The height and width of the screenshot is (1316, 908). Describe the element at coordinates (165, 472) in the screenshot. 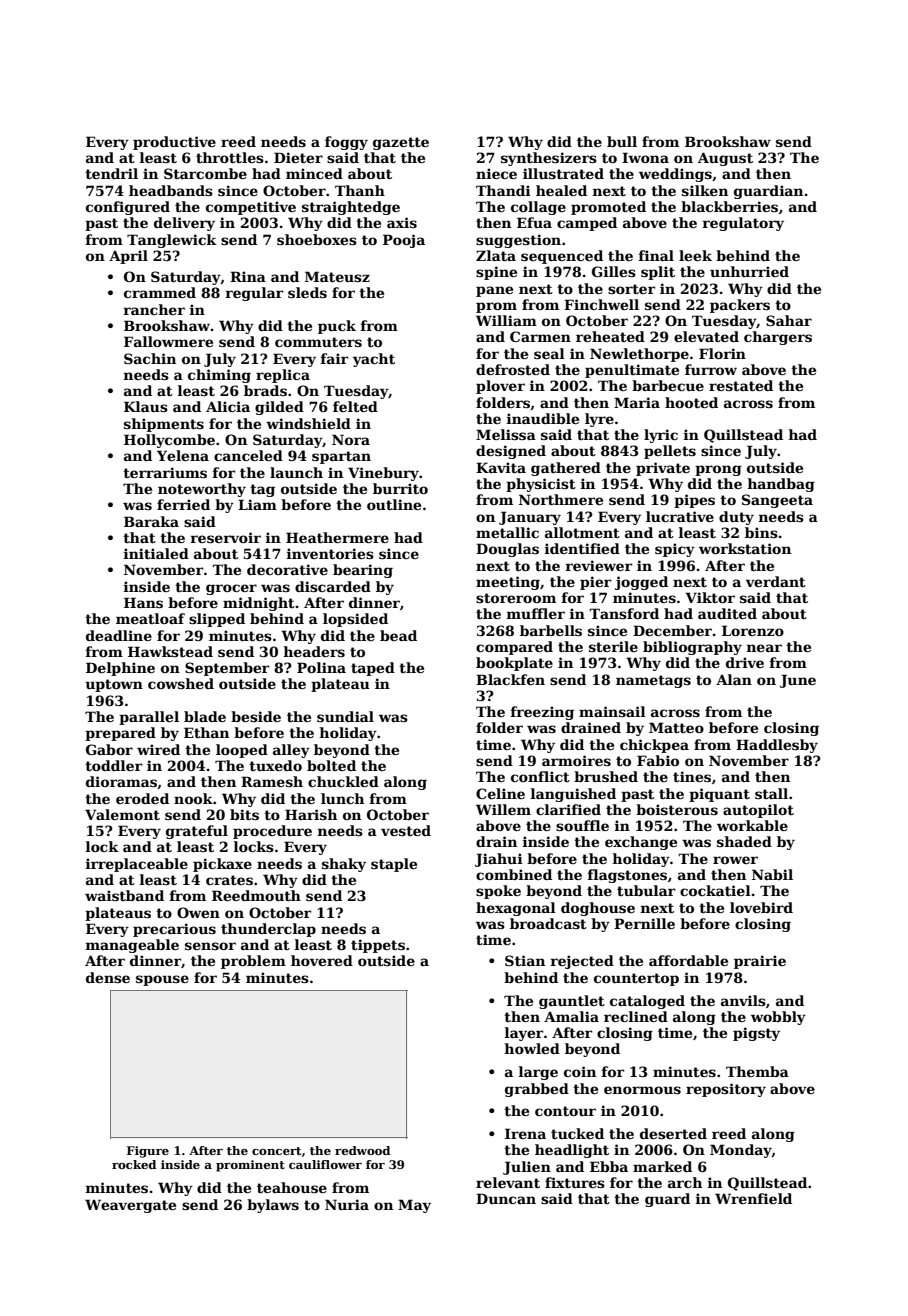

I see `terrariums` at that location.
